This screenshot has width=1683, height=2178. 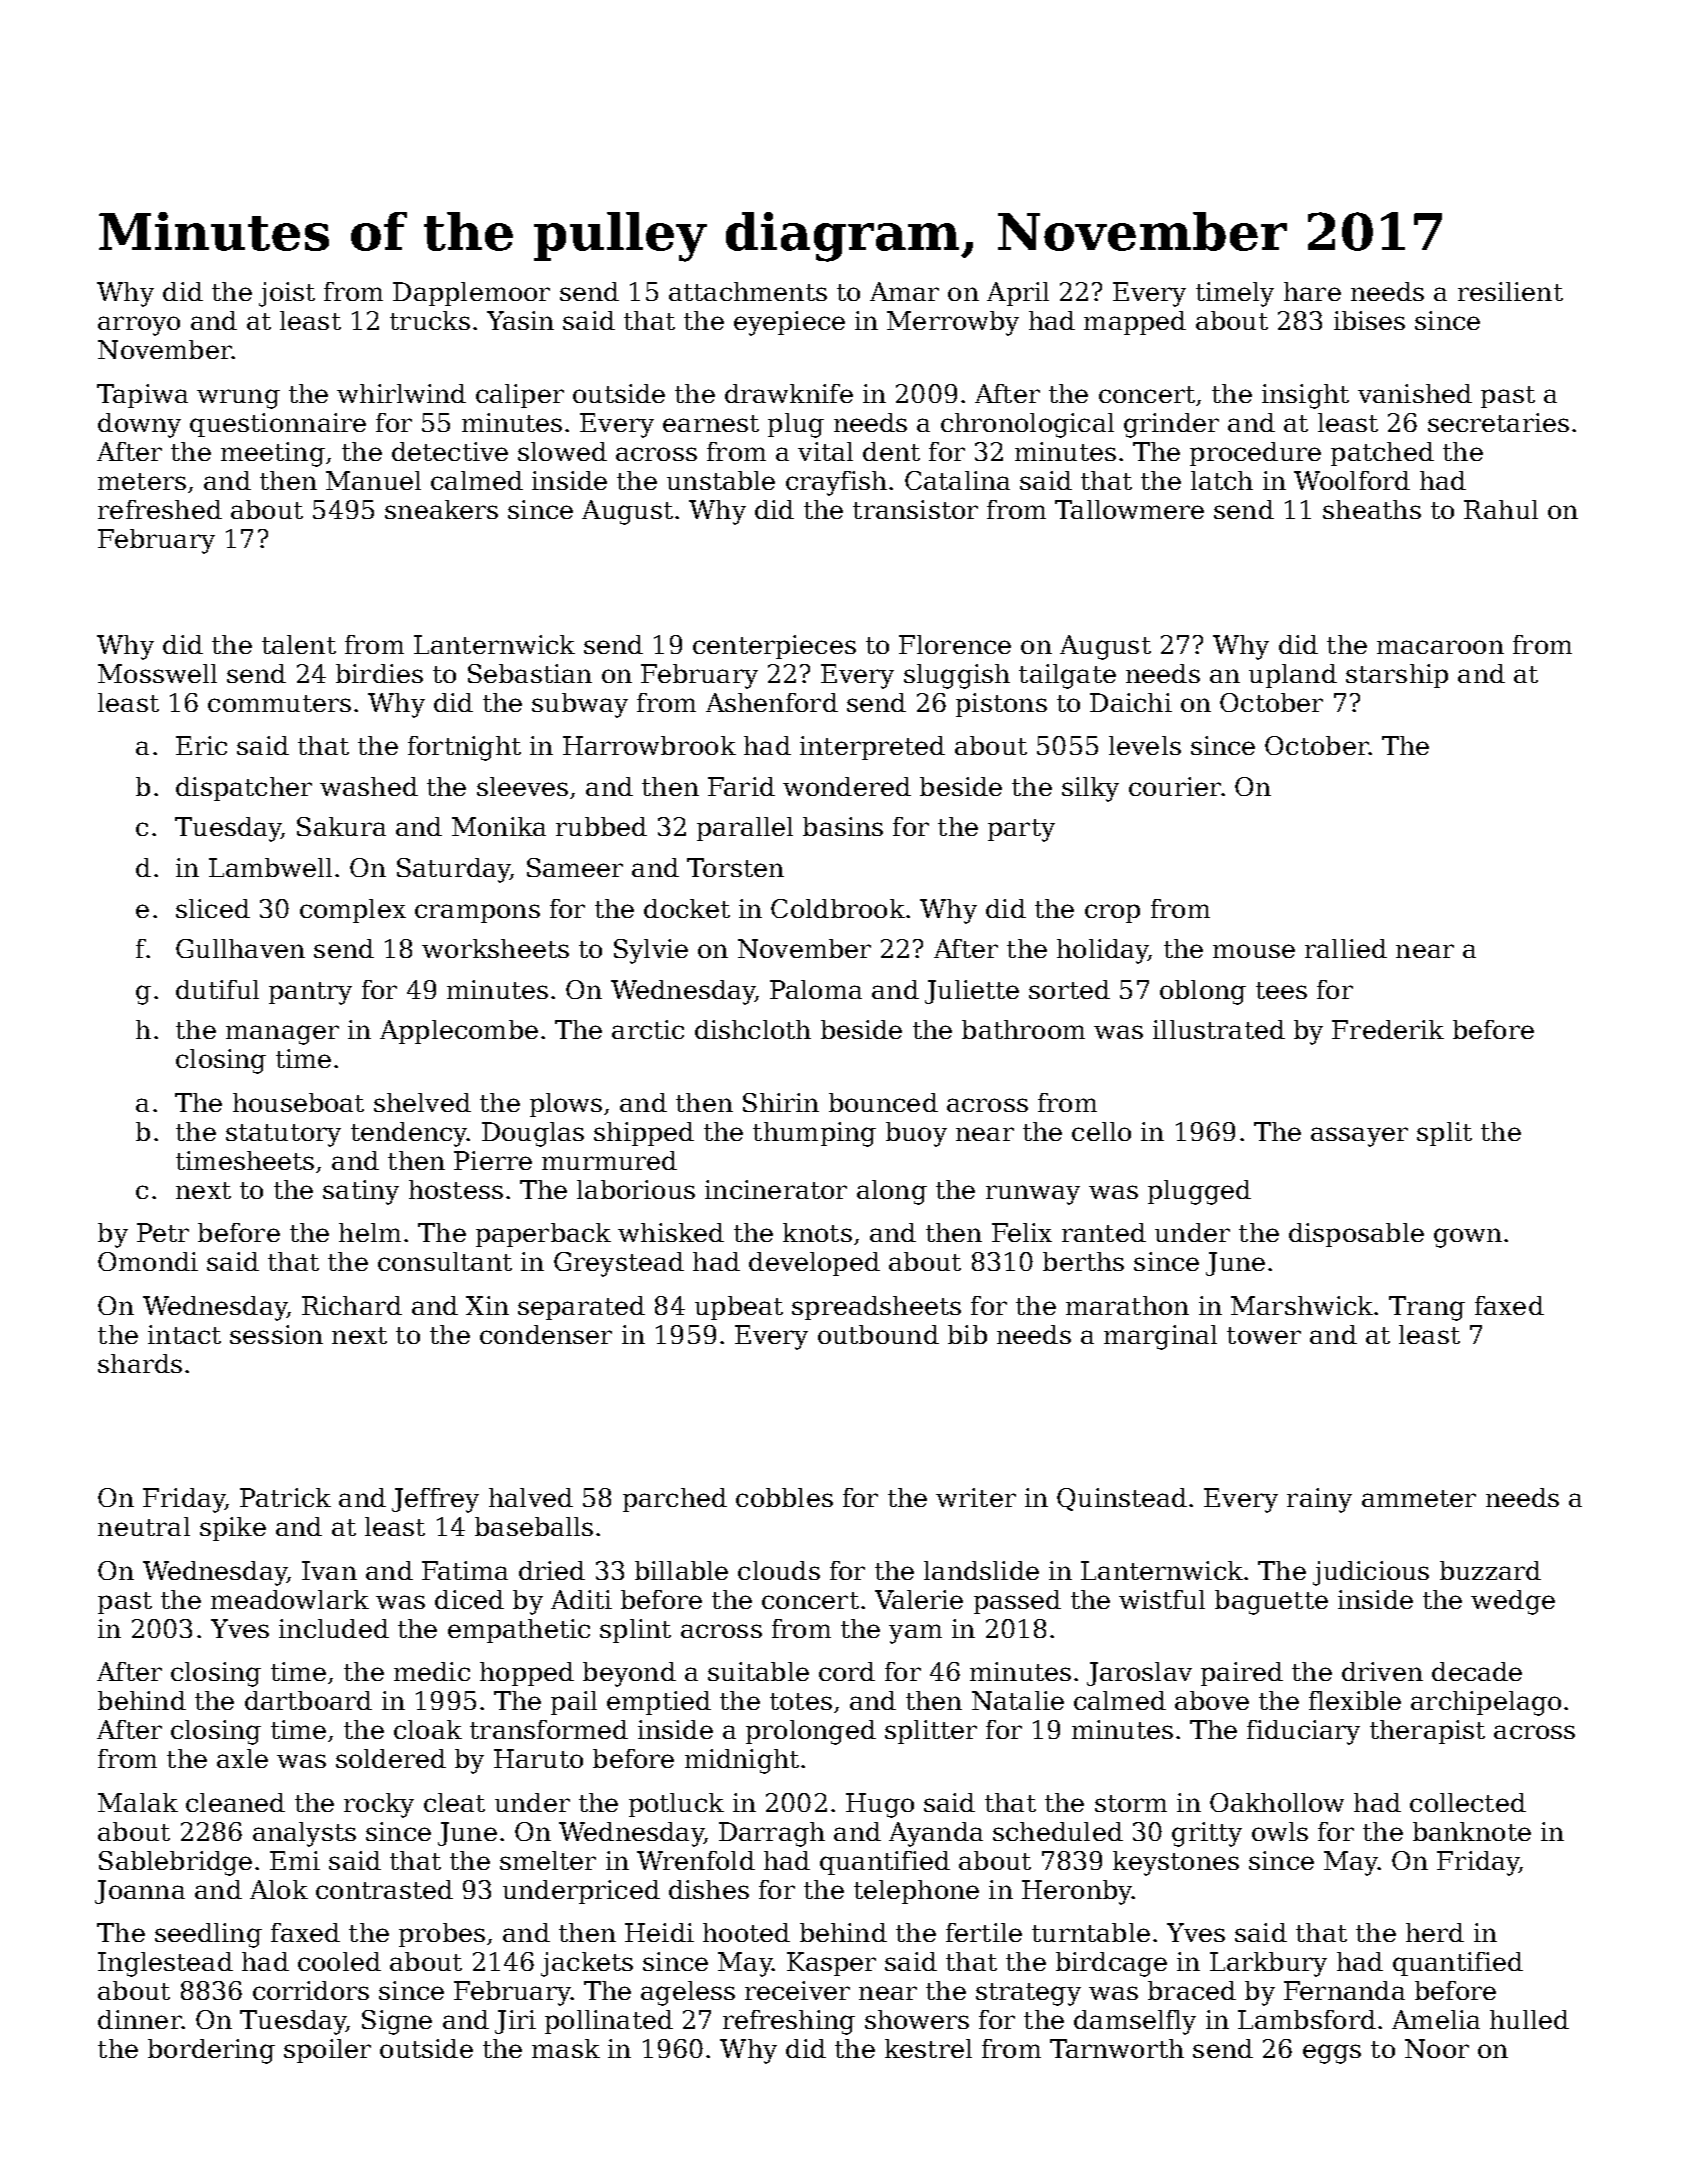 I want to click on bordering, so click(x=211, y=2051).
